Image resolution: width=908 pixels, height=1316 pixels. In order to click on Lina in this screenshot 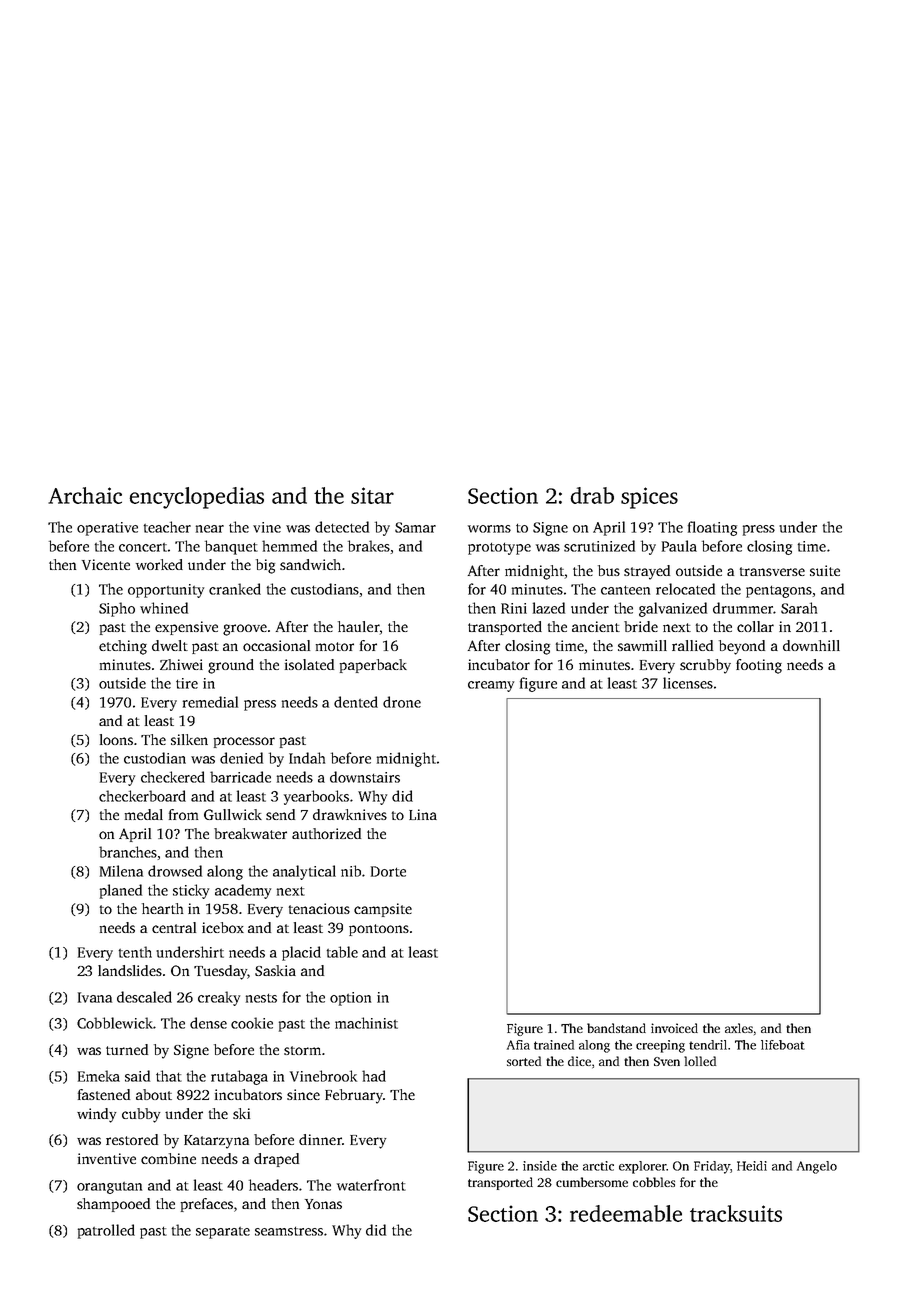, I will do `click(423, 814)`.
